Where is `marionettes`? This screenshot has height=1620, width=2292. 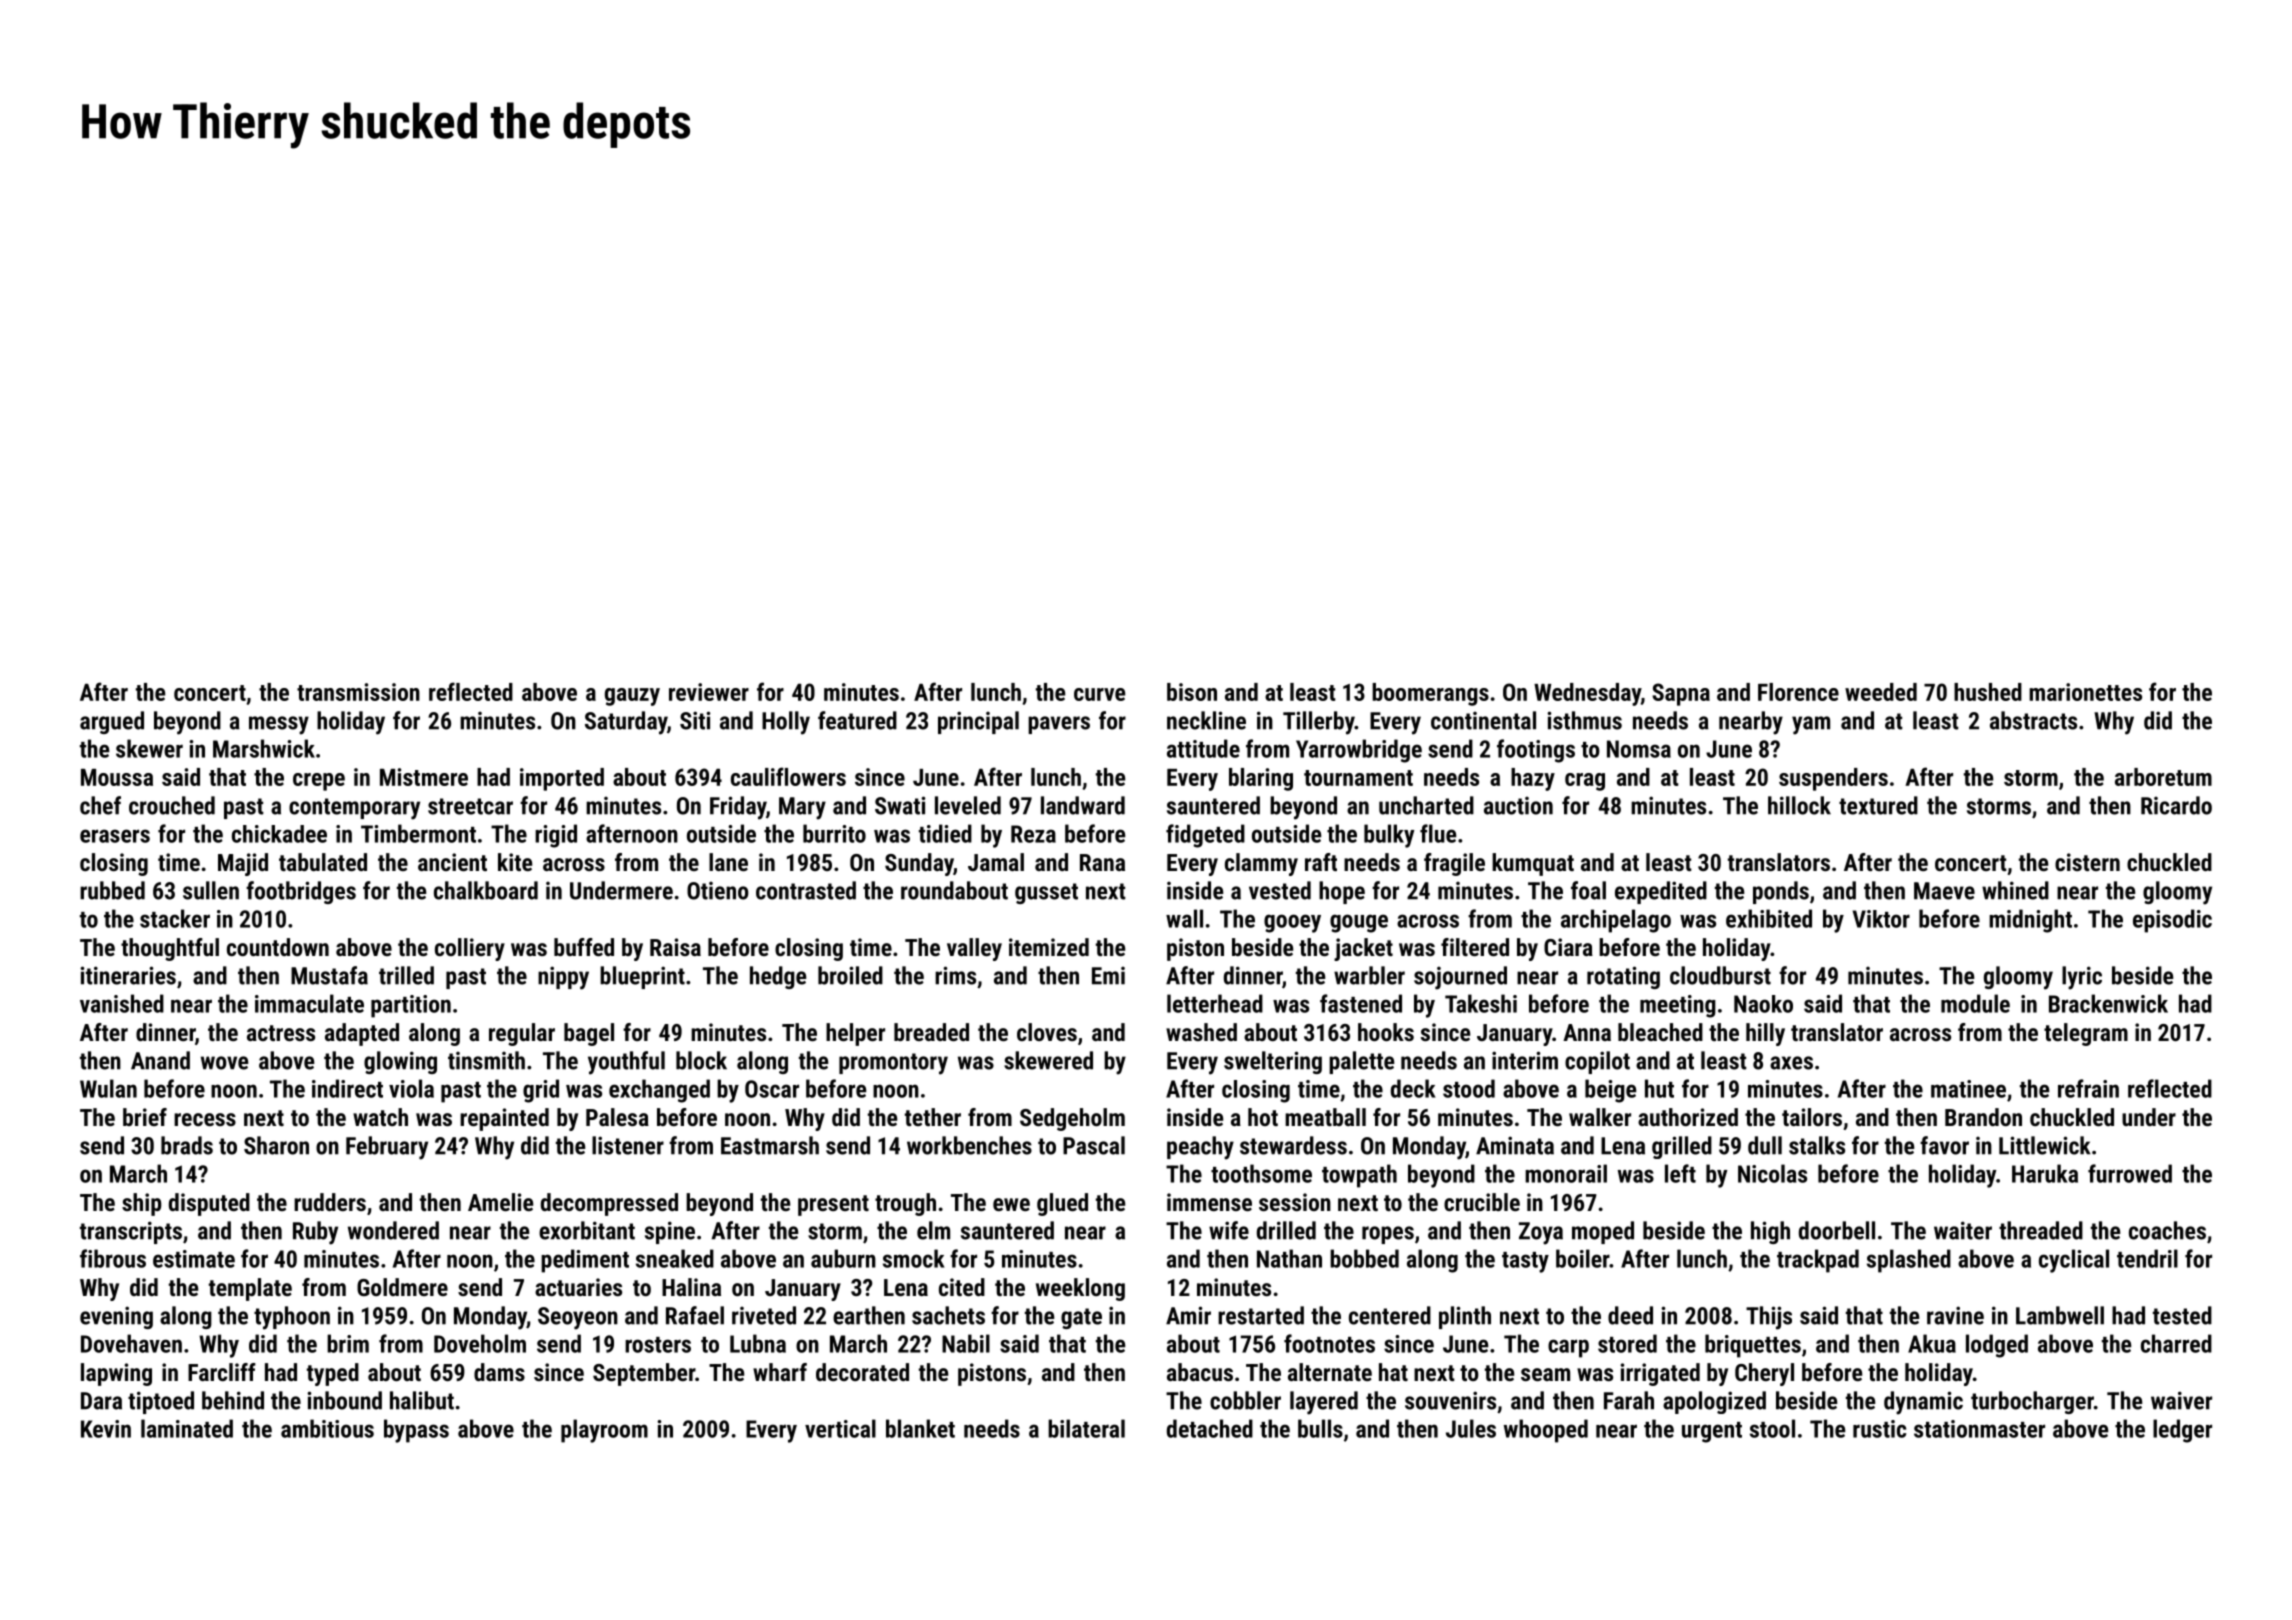
marionettes is located at coordinates (2085, 692).
